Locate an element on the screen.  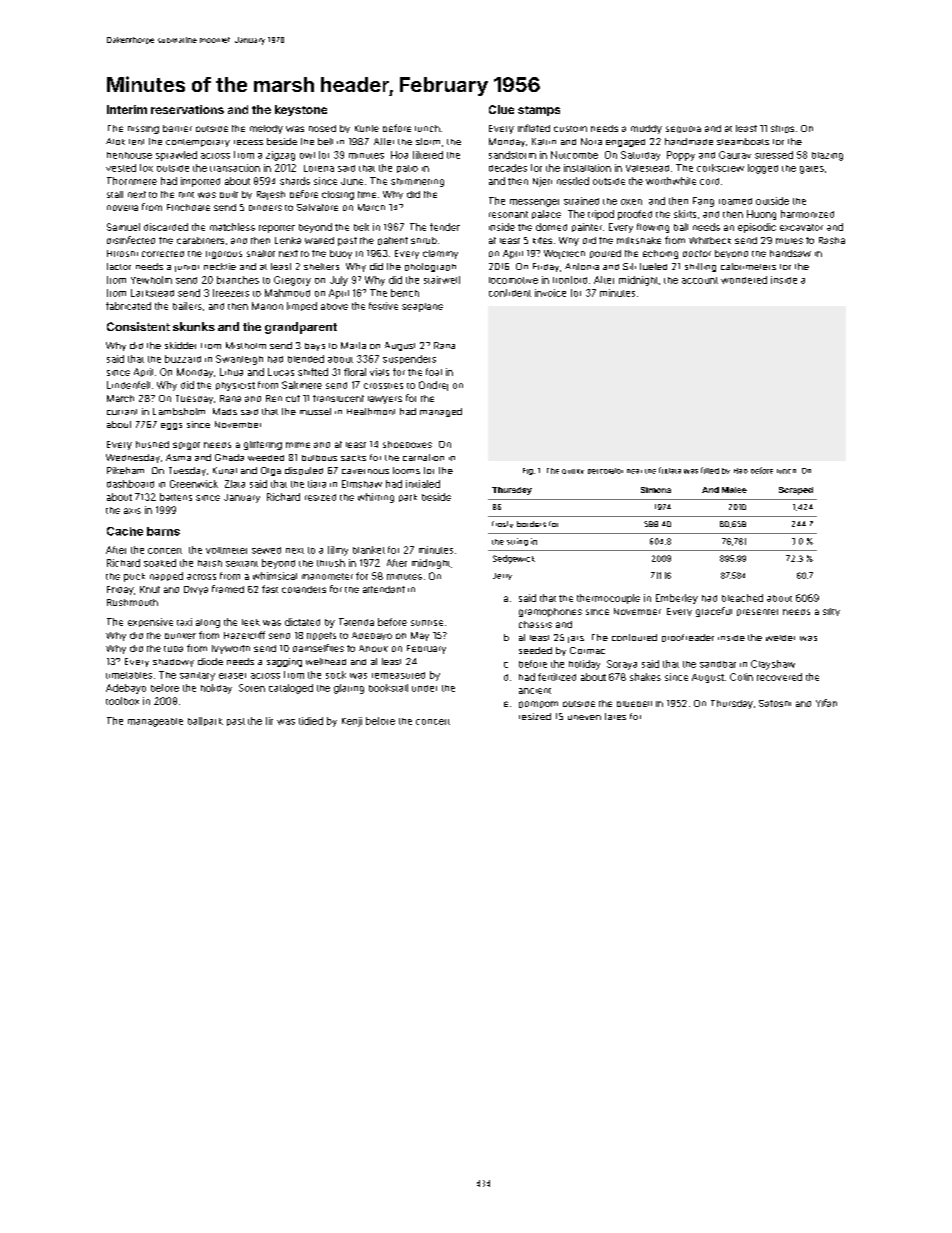
Scraped is located at coordinates (796, 491).
